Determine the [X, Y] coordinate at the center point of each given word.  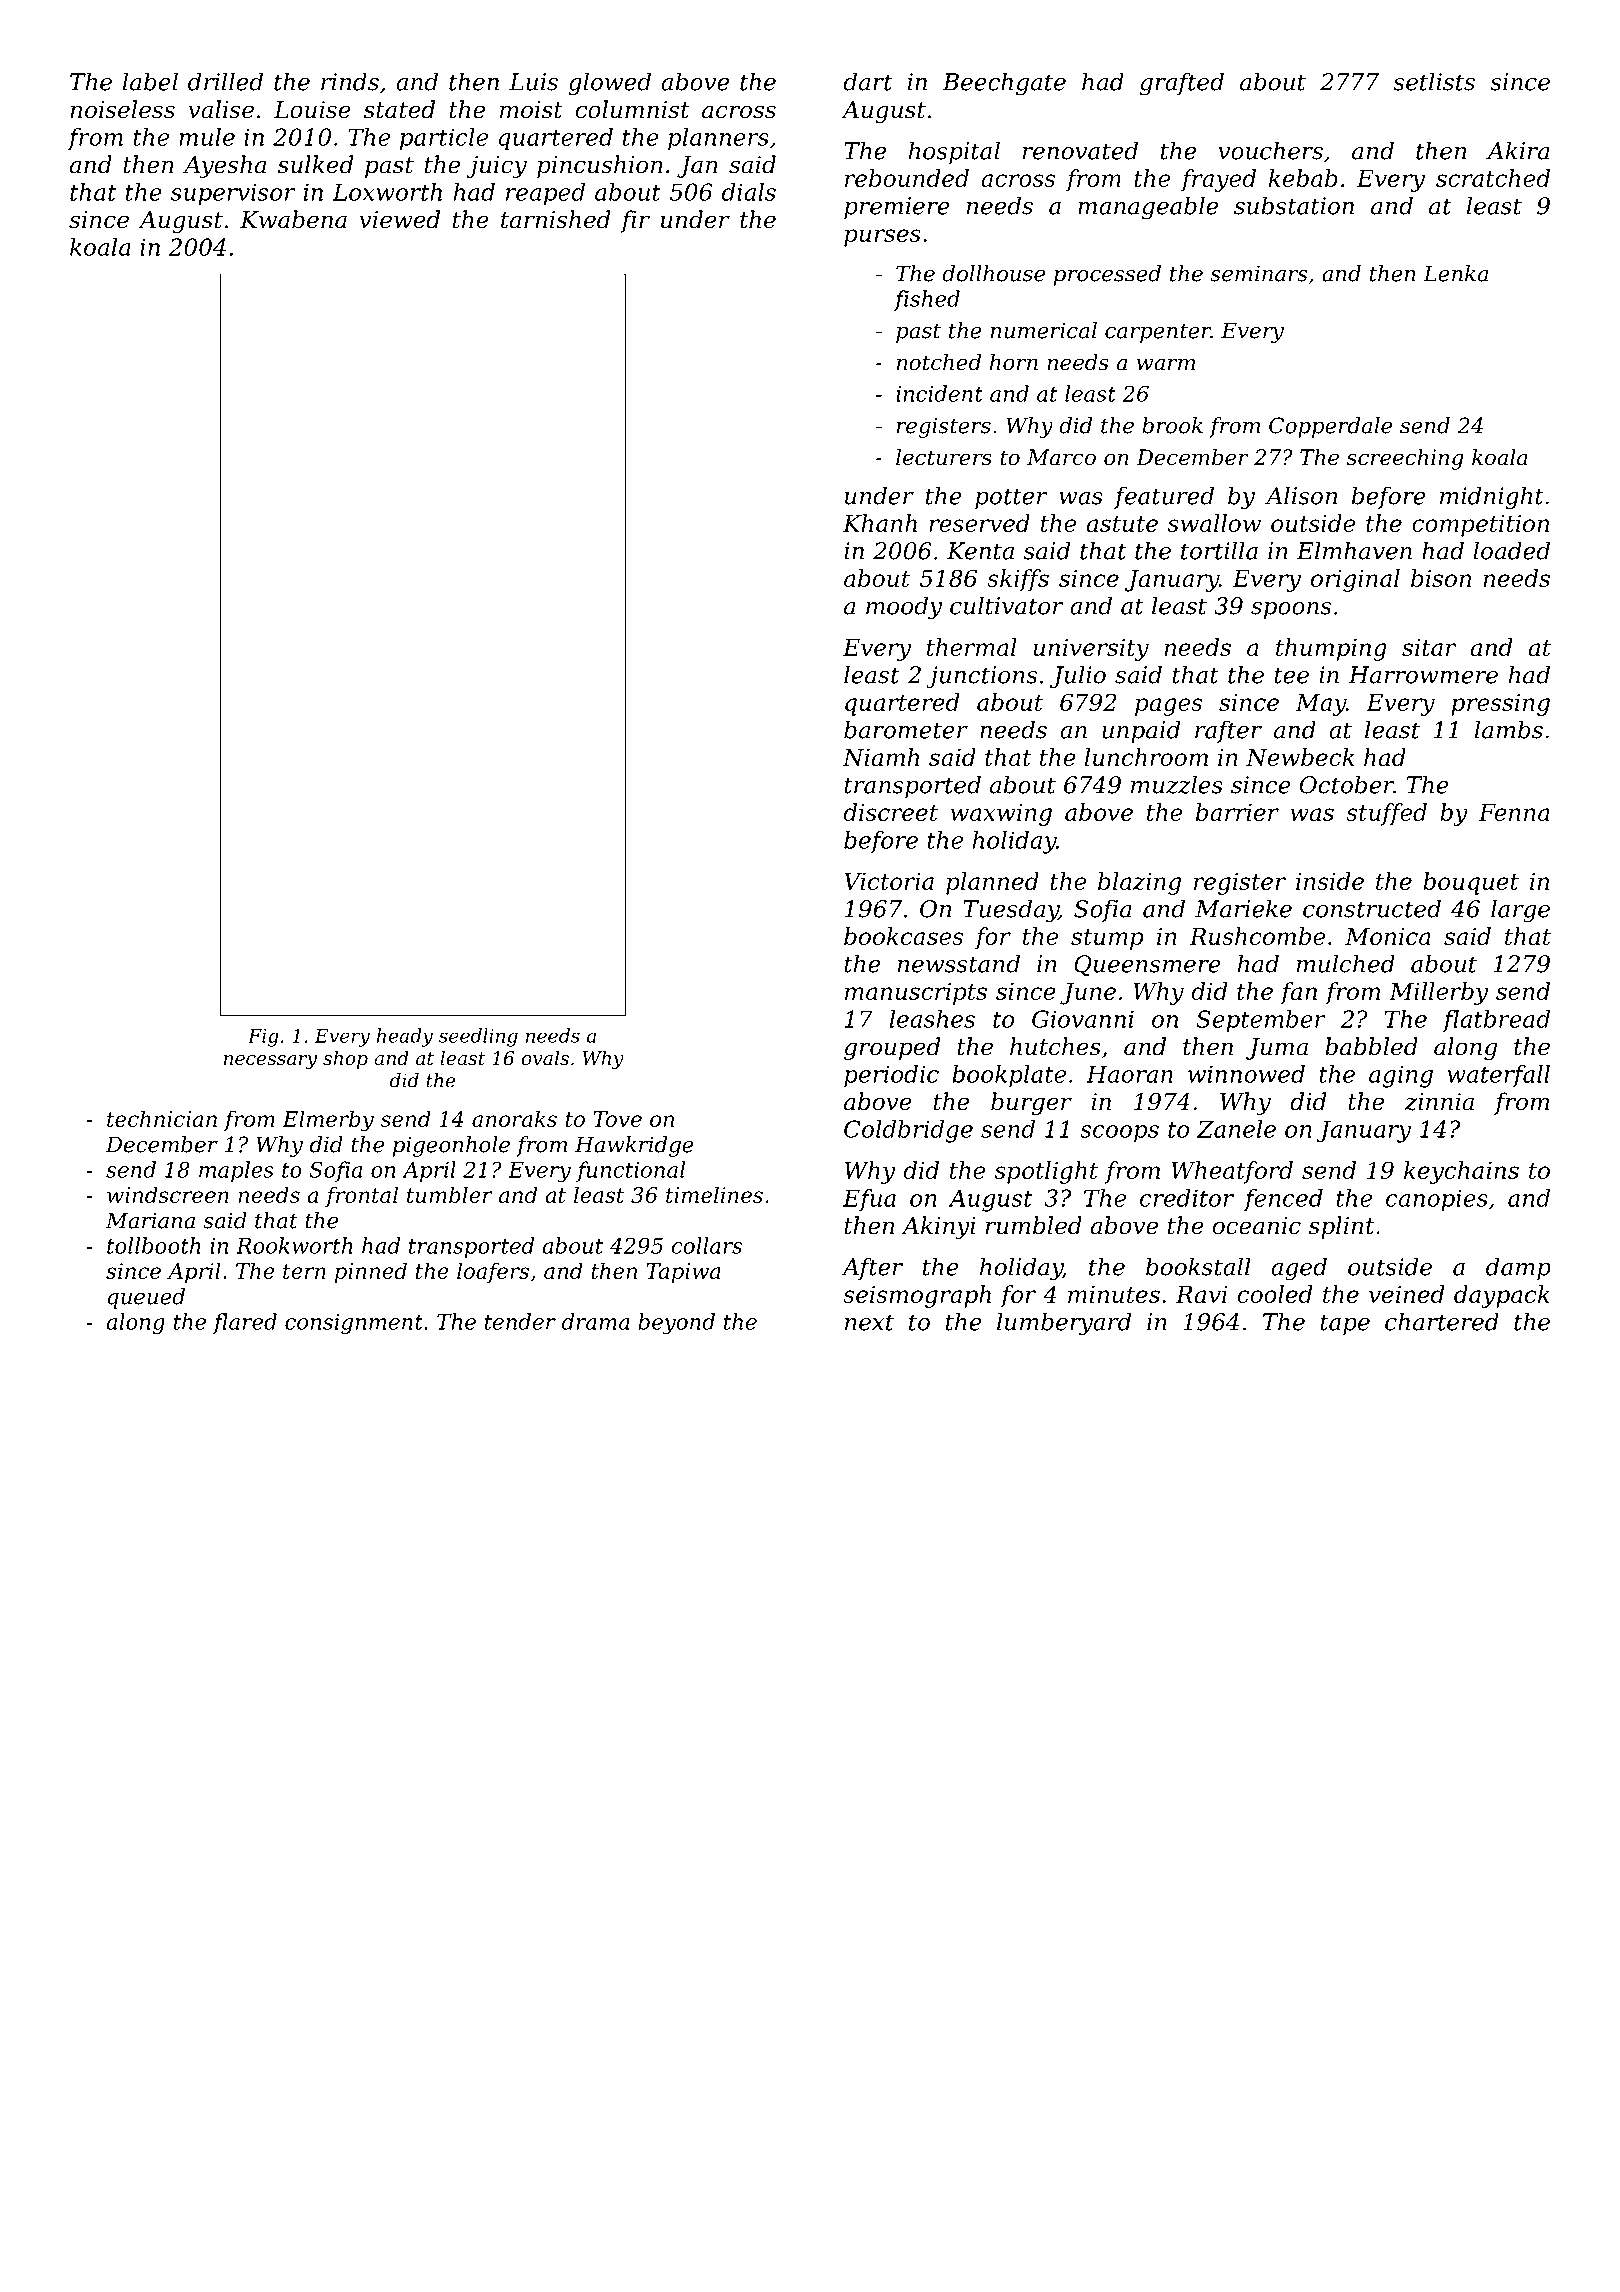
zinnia [1439, 1102]
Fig [263, 1038]
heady [405, 1037]
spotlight [1046, 1172]
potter [1011, 498]
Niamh [881, 757]
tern [304, 1271]
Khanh [880, 523]
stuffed [1386, 814]
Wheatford [1232, 1172]
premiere [897, 208]
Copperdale [1330, 427]
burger [1031, 1103]
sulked [315, 164]
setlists [1434, 81]
